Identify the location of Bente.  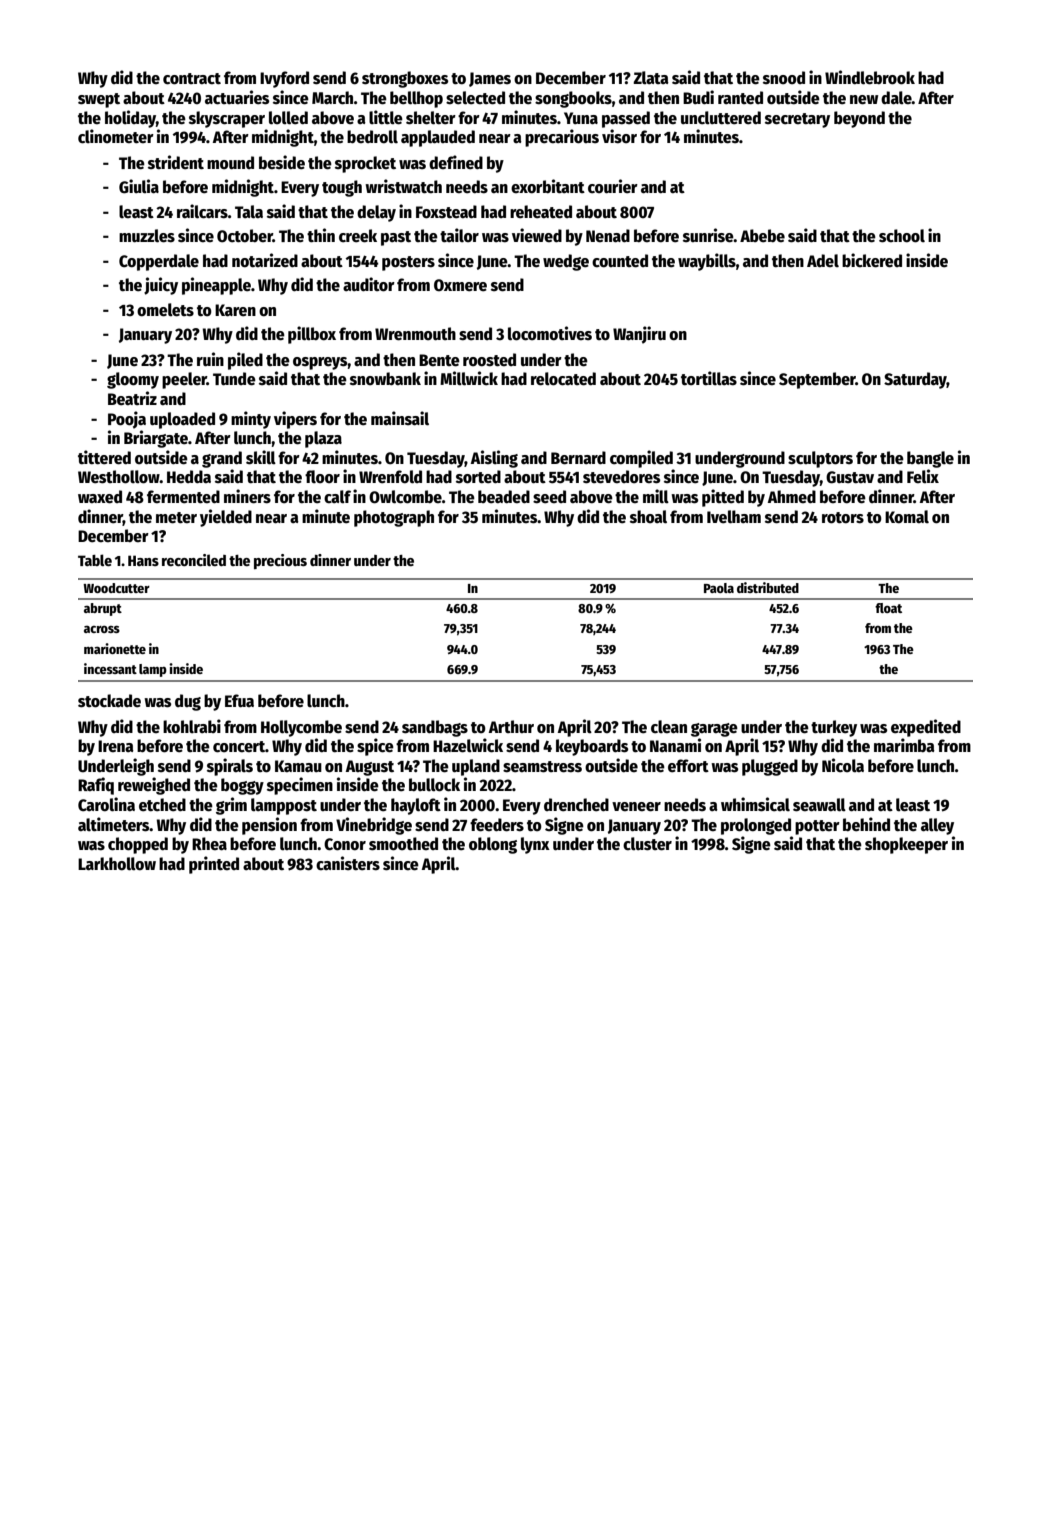
(439, 360).
